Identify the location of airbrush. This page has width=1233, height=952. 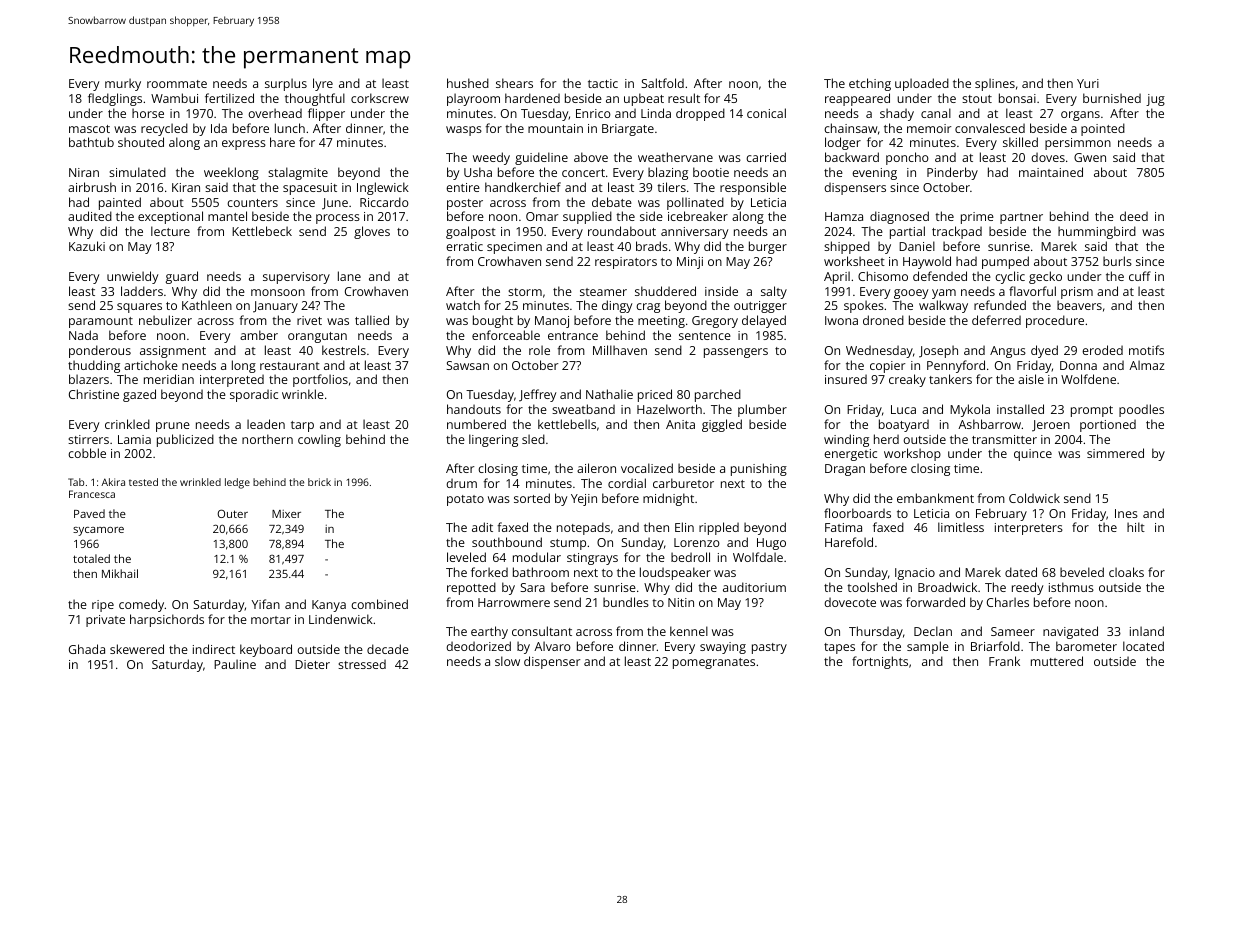
(92, 187).
